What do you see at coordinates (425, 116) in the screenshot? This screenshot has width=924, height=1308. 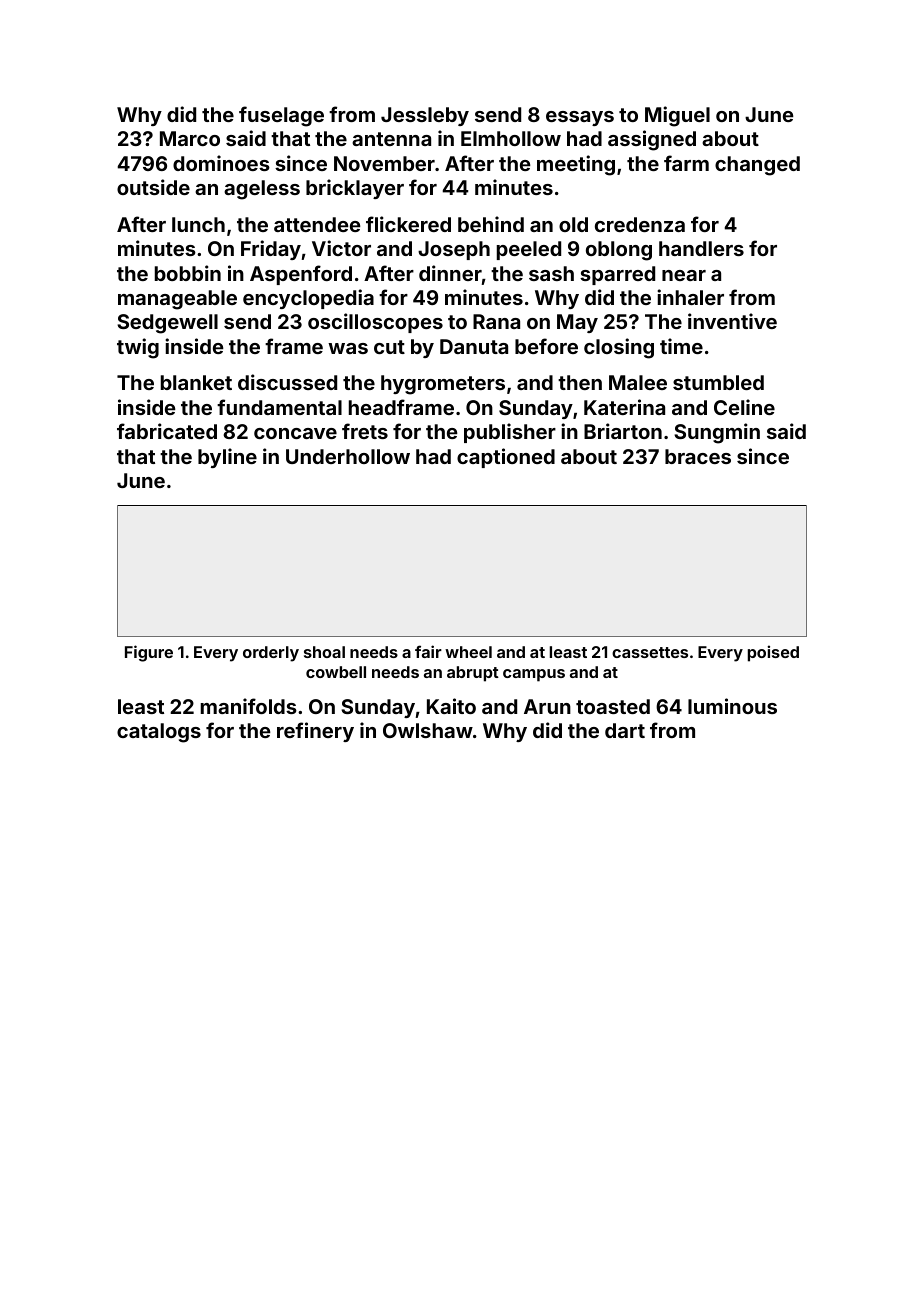 I see `Jessleby` at bounding box center [425, 116].
